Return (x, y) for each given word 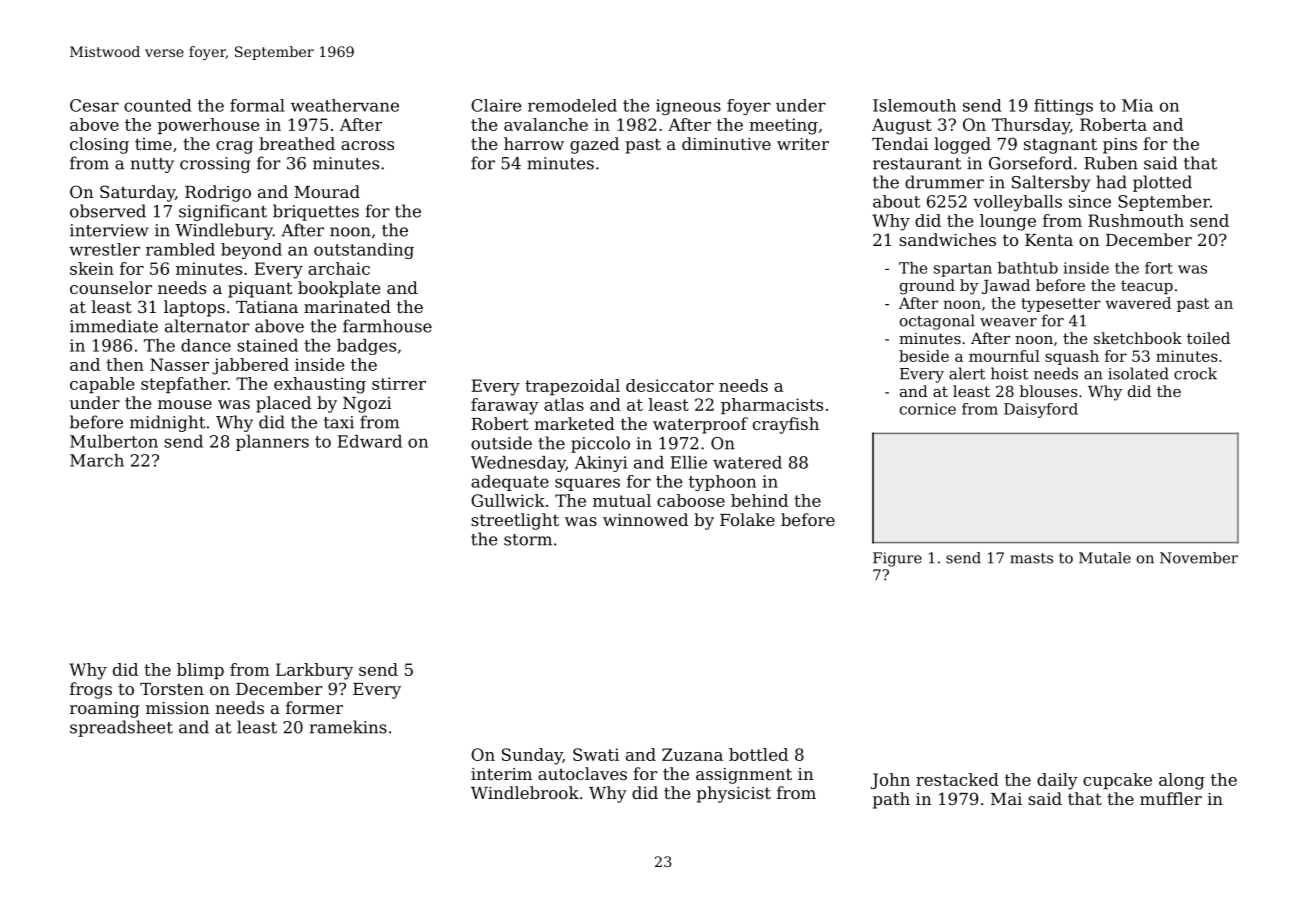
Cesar (94, 105)
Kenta (1049, 240)
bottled (758, 754)
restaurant (917, 164)
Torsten (172, 689)
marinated (347, 306)
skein (92, 268)
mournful (1004, 356)
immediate (114, 326)
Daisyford (1041, 410)
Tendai (900, 143)
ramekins (348, 727)
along (1182, 781)
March (97, 460)
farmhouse (387, 326)
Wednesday (518, 464)
